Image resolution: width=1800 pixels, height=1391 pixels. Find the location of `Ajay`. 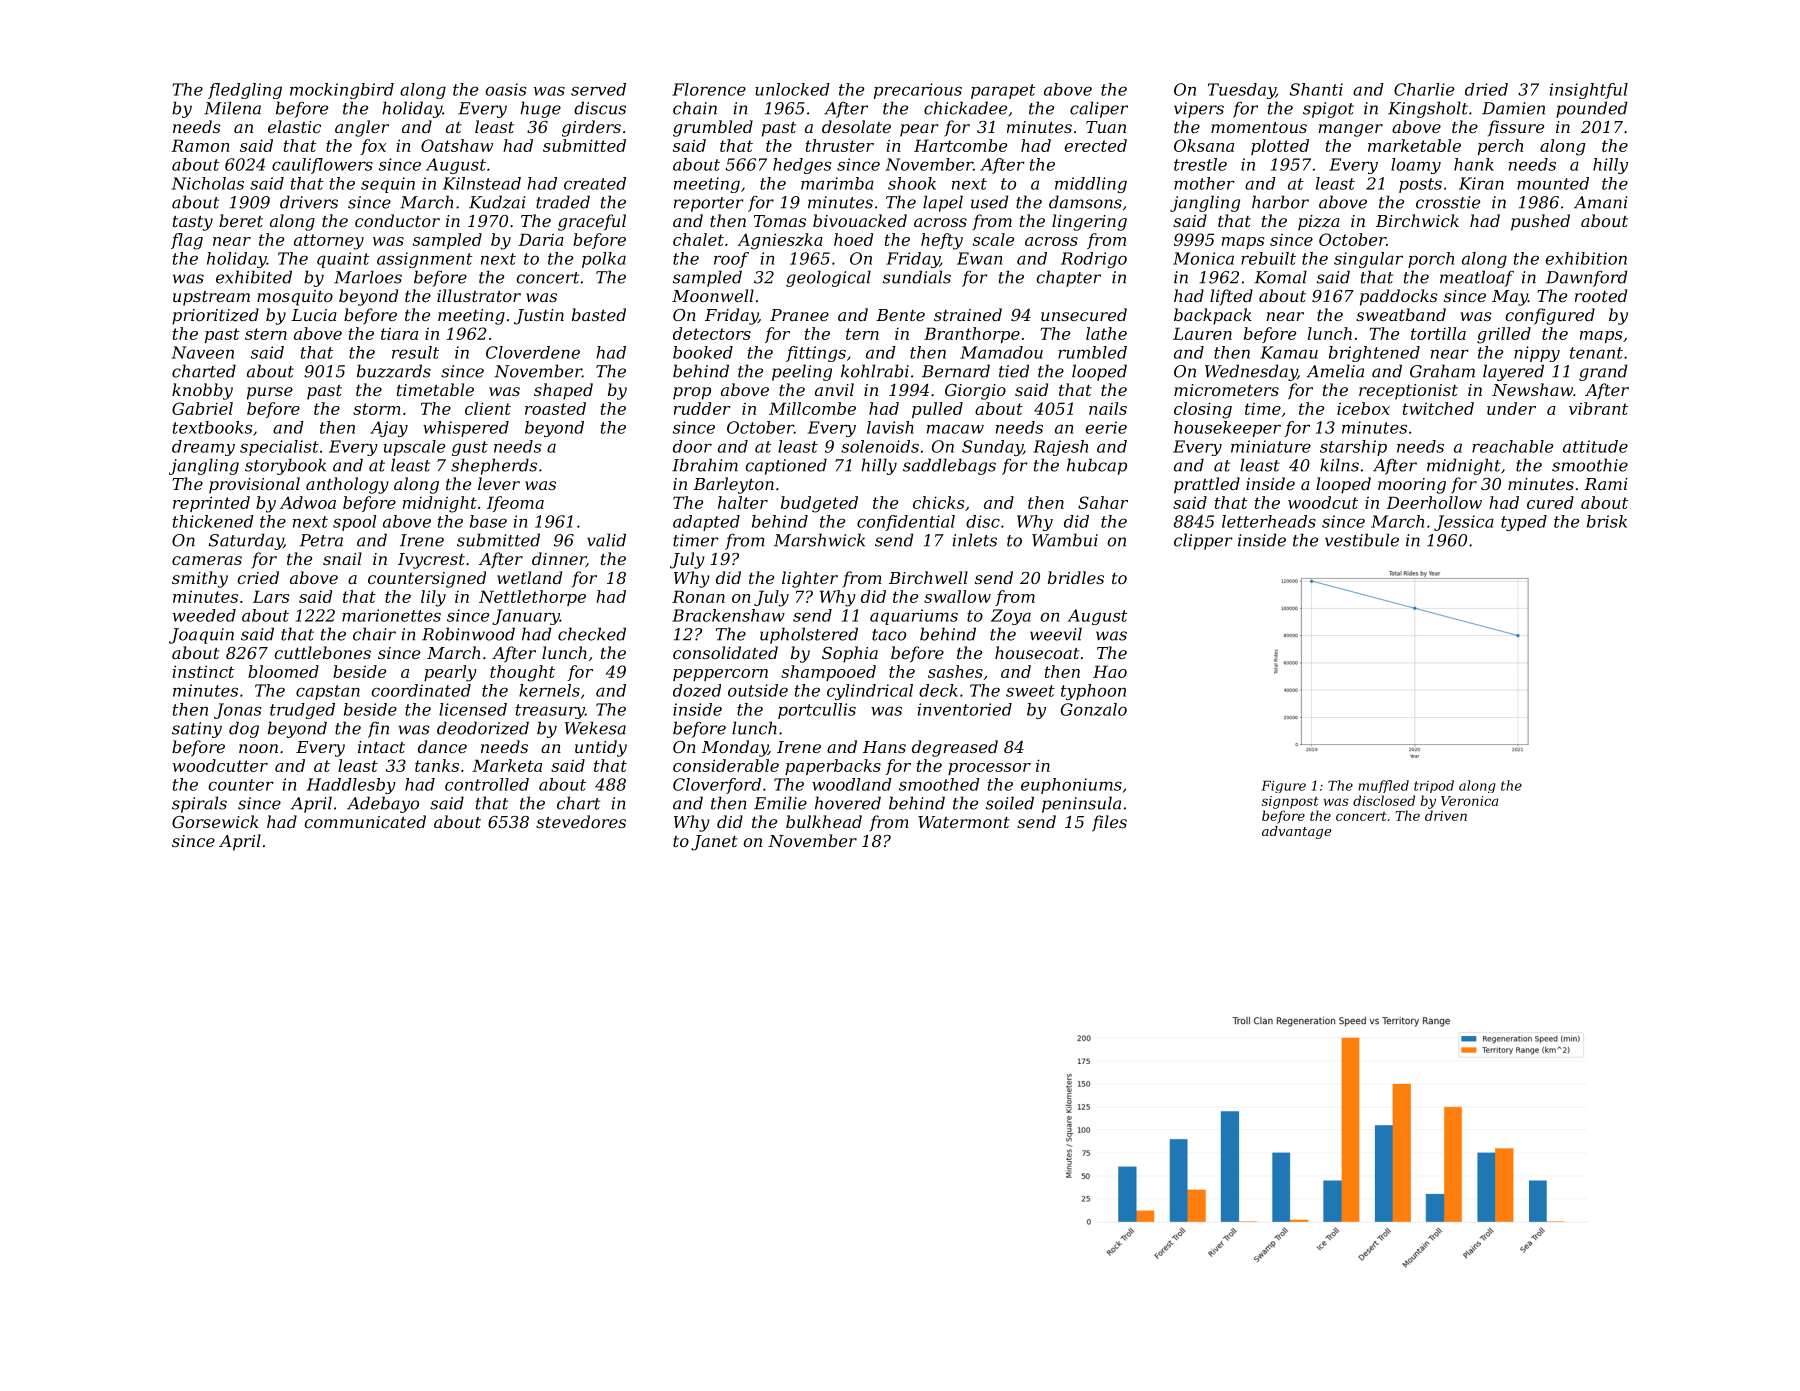

Ajay is located at coordinates (389, 429).
